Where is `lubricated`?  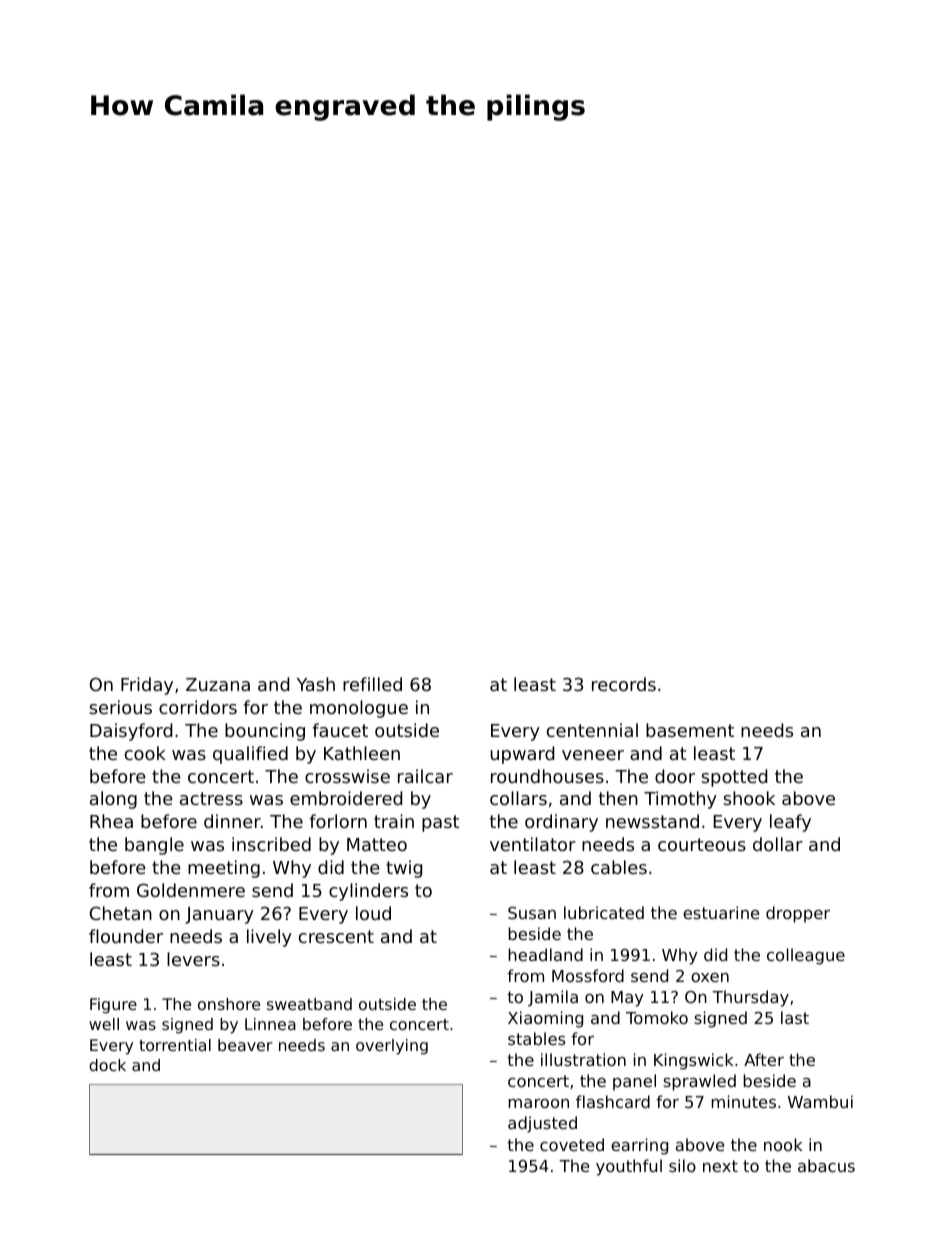 lubricated is located at coordinates (604, 912).
